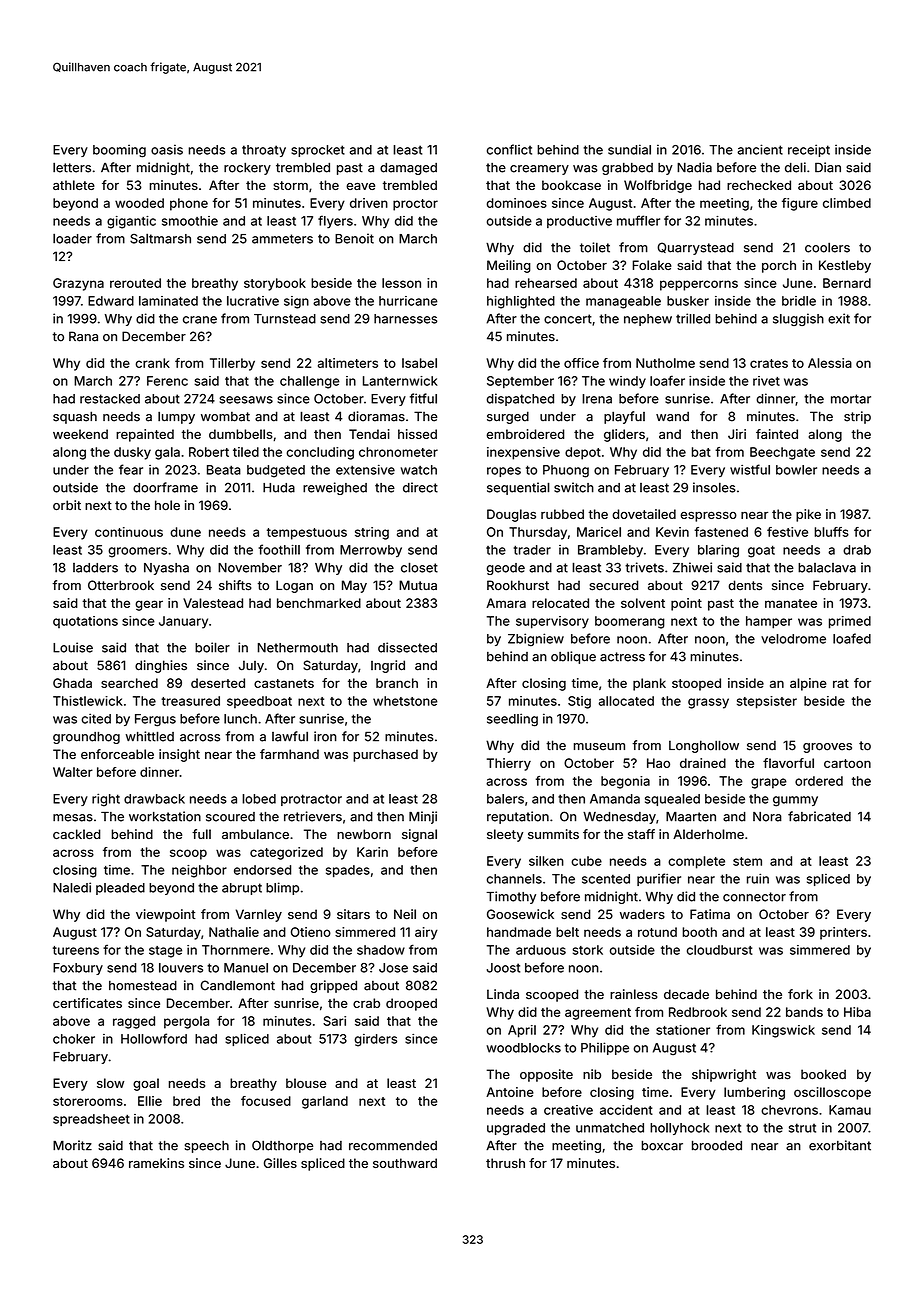  Describe the element at coordinates (86, 738) in the page. I see `groundhog` at that location.
